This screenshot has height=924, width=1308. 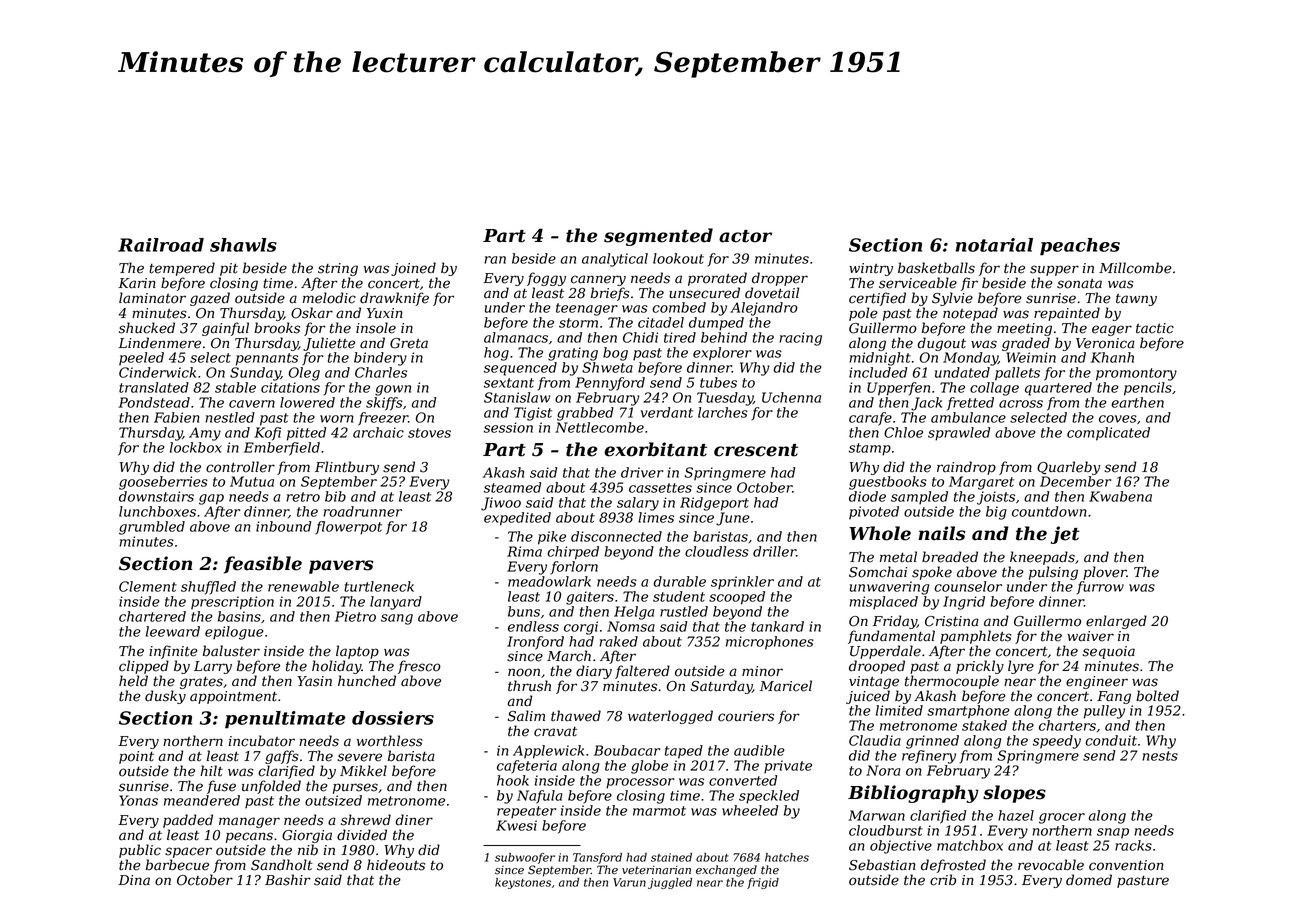 I want to click on Boubacar, so click(x=627, y=750).
